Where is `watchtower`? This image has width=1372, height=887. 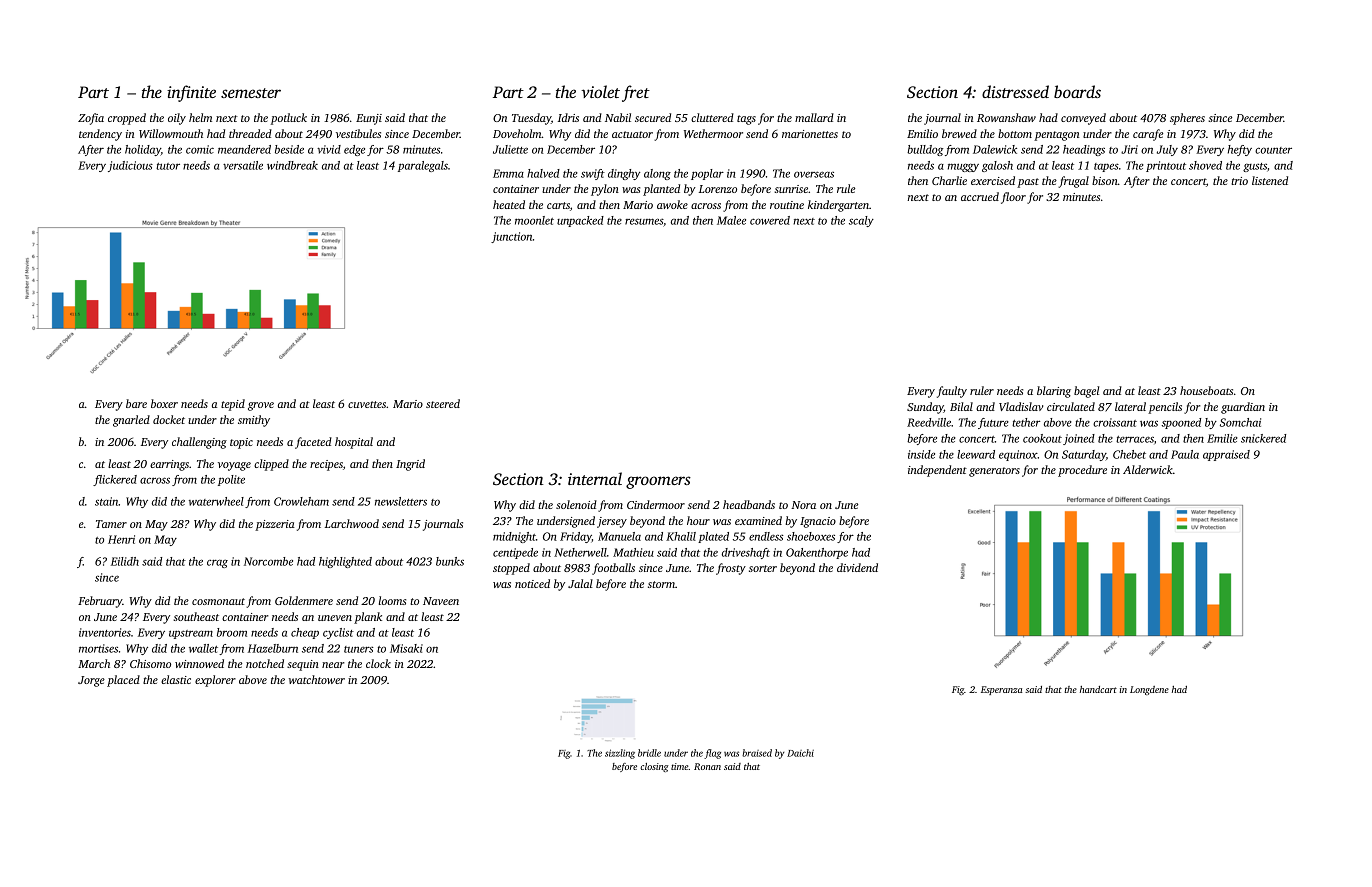
watchtower is located at coordinates (317, 679).
